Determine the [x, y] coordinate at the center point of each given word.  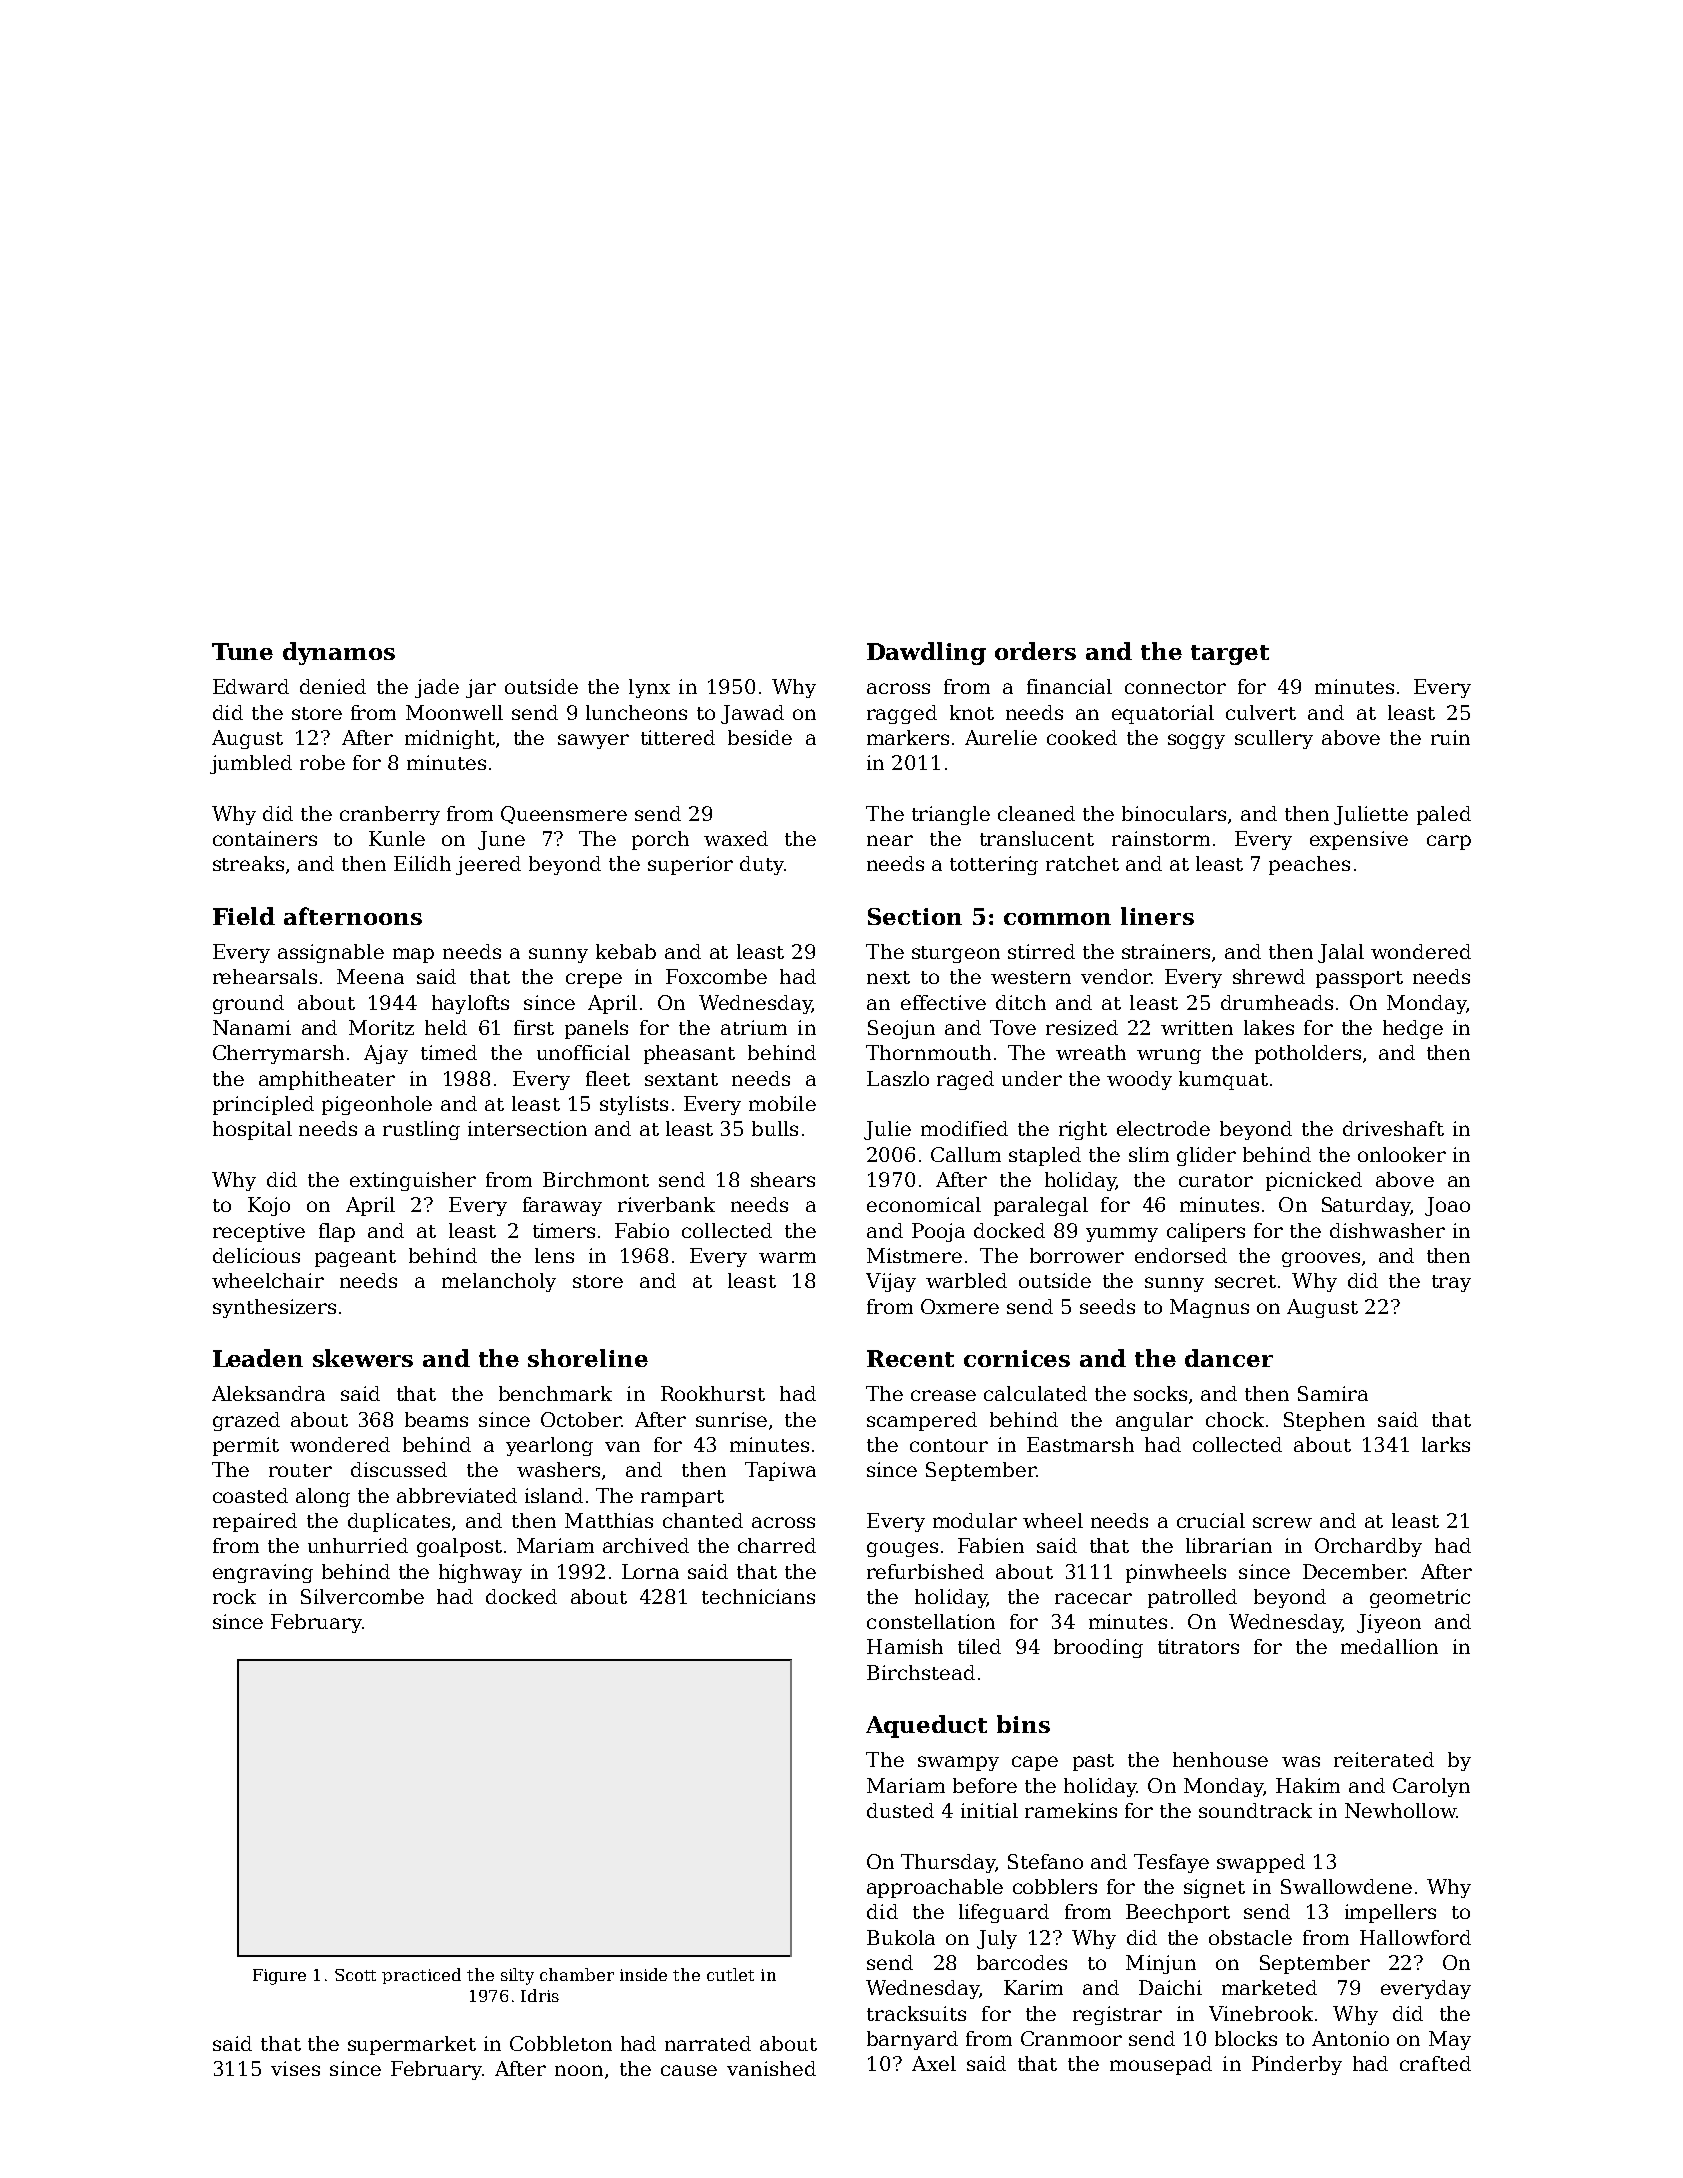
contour [949, 1445]
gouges [902, 1549]
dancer [1229, 1358]
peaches [1309, 865]
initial [989, 1810]
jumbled [251, 764]
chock [1235, 1419]
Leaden [258, 1358]
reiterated [1384, 1759]
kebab [626, 951]
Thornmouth [928, 1052]
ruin [1450, 737]
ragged [902, 714]
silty [517, 1976]
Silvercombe [362, 1596]
